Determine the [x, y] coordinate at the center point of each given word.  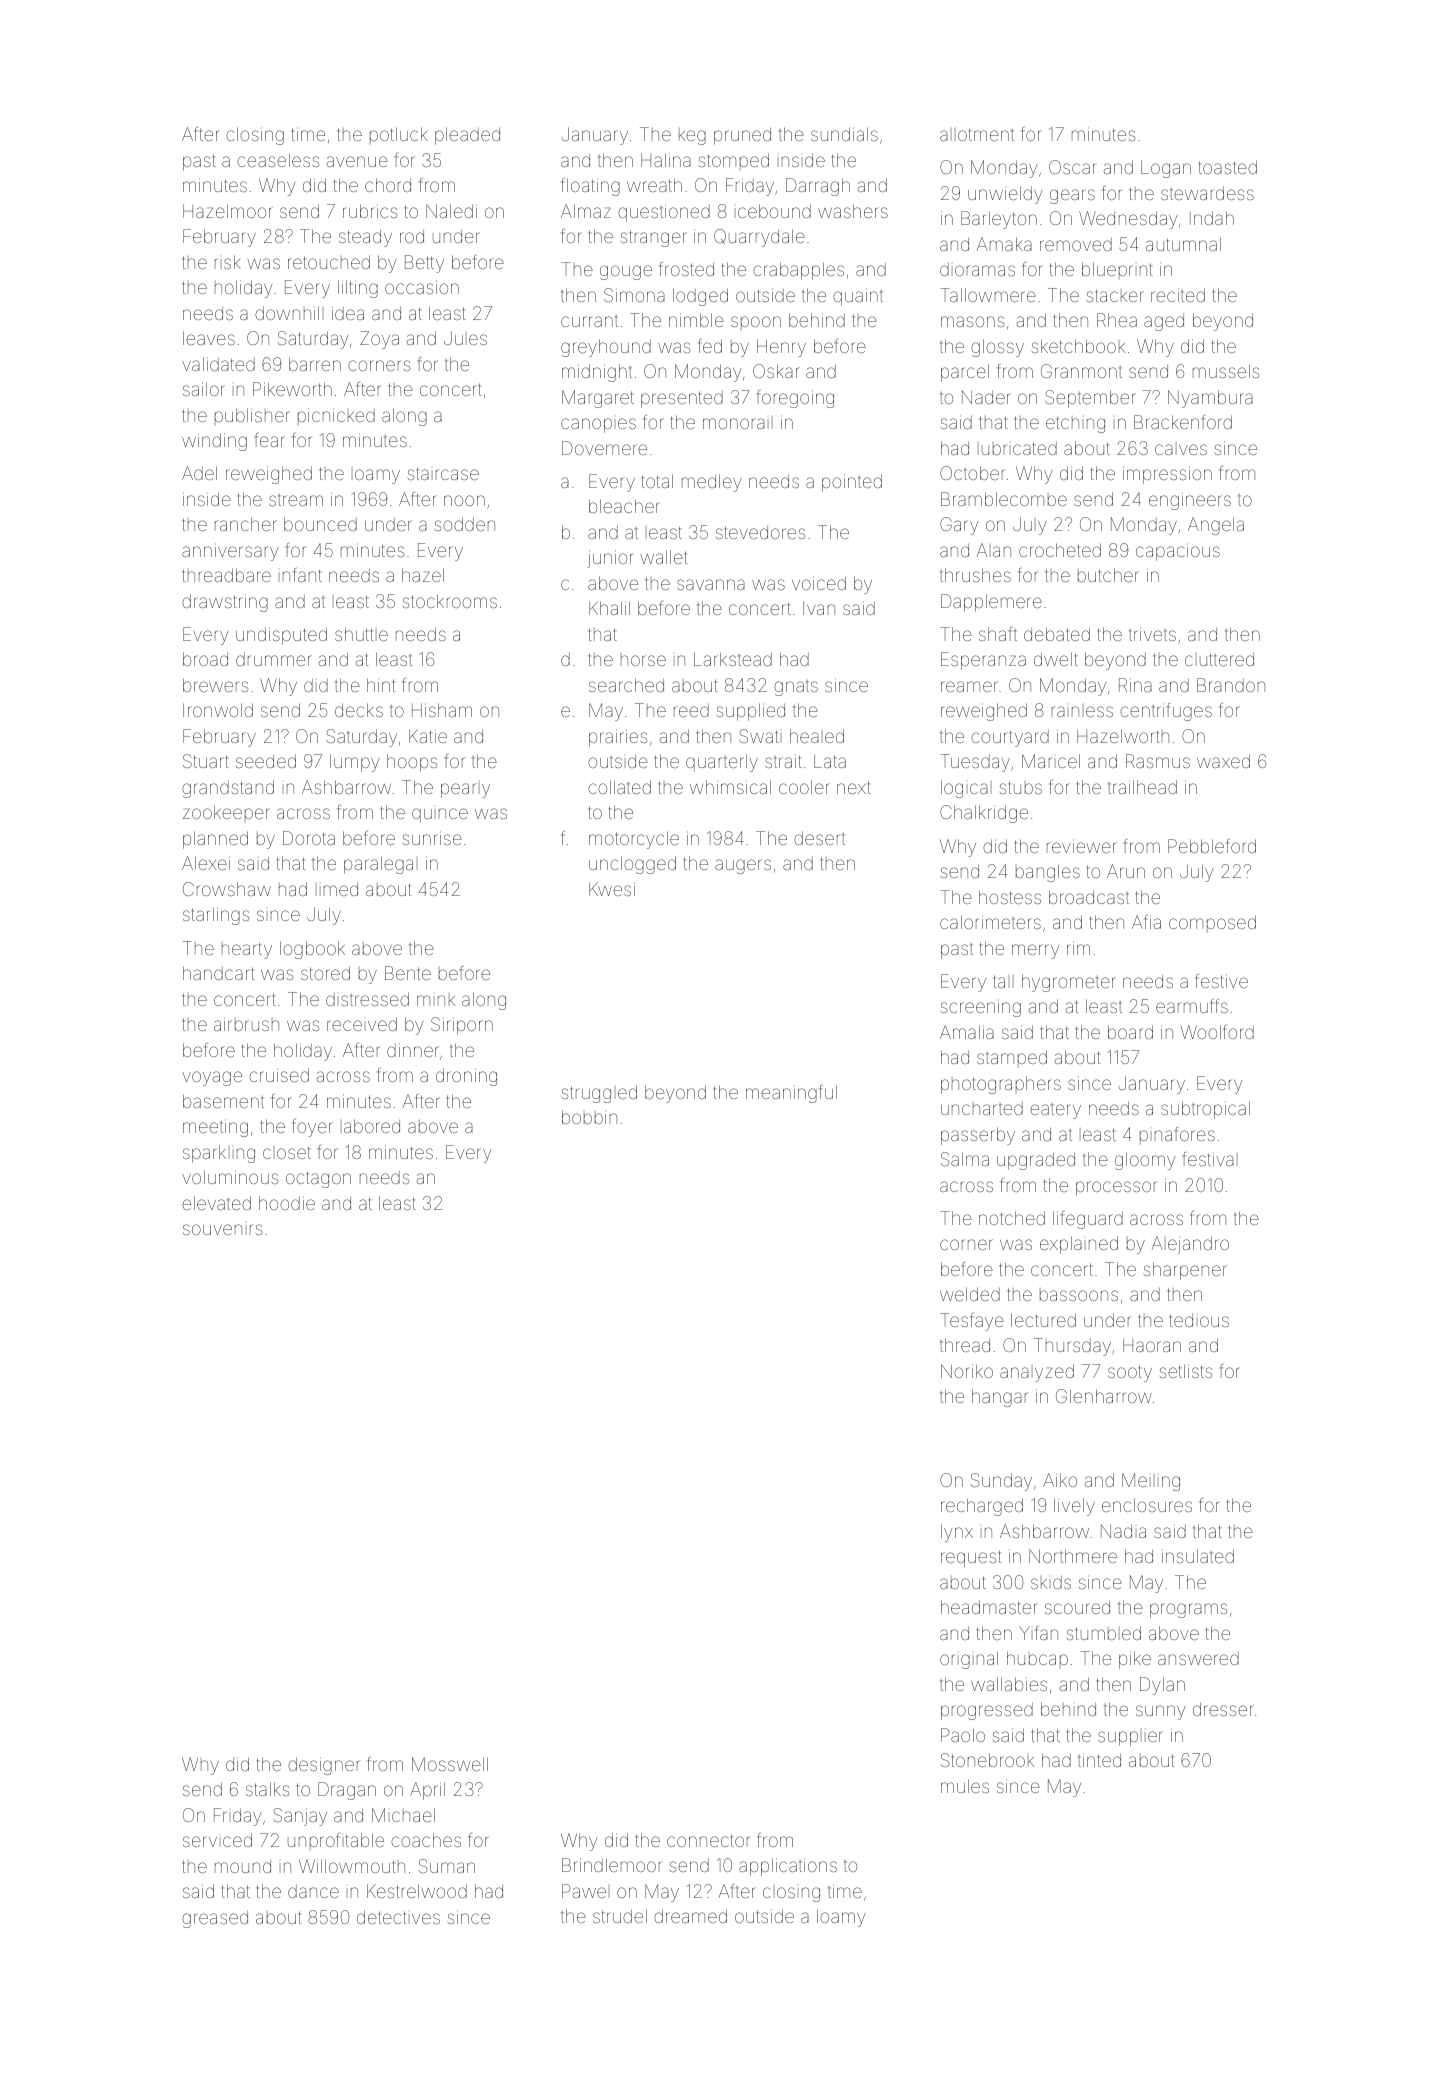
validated [218, 364]
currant [589, 321]
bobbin [589, 1117]
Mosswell [450, 1764]
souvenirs [222, 1229]
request [971, 1558]
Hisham [442, 710]
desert [819, 838]
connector [708, 1840]
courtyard [1010, 738]
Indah [1212, 218]
